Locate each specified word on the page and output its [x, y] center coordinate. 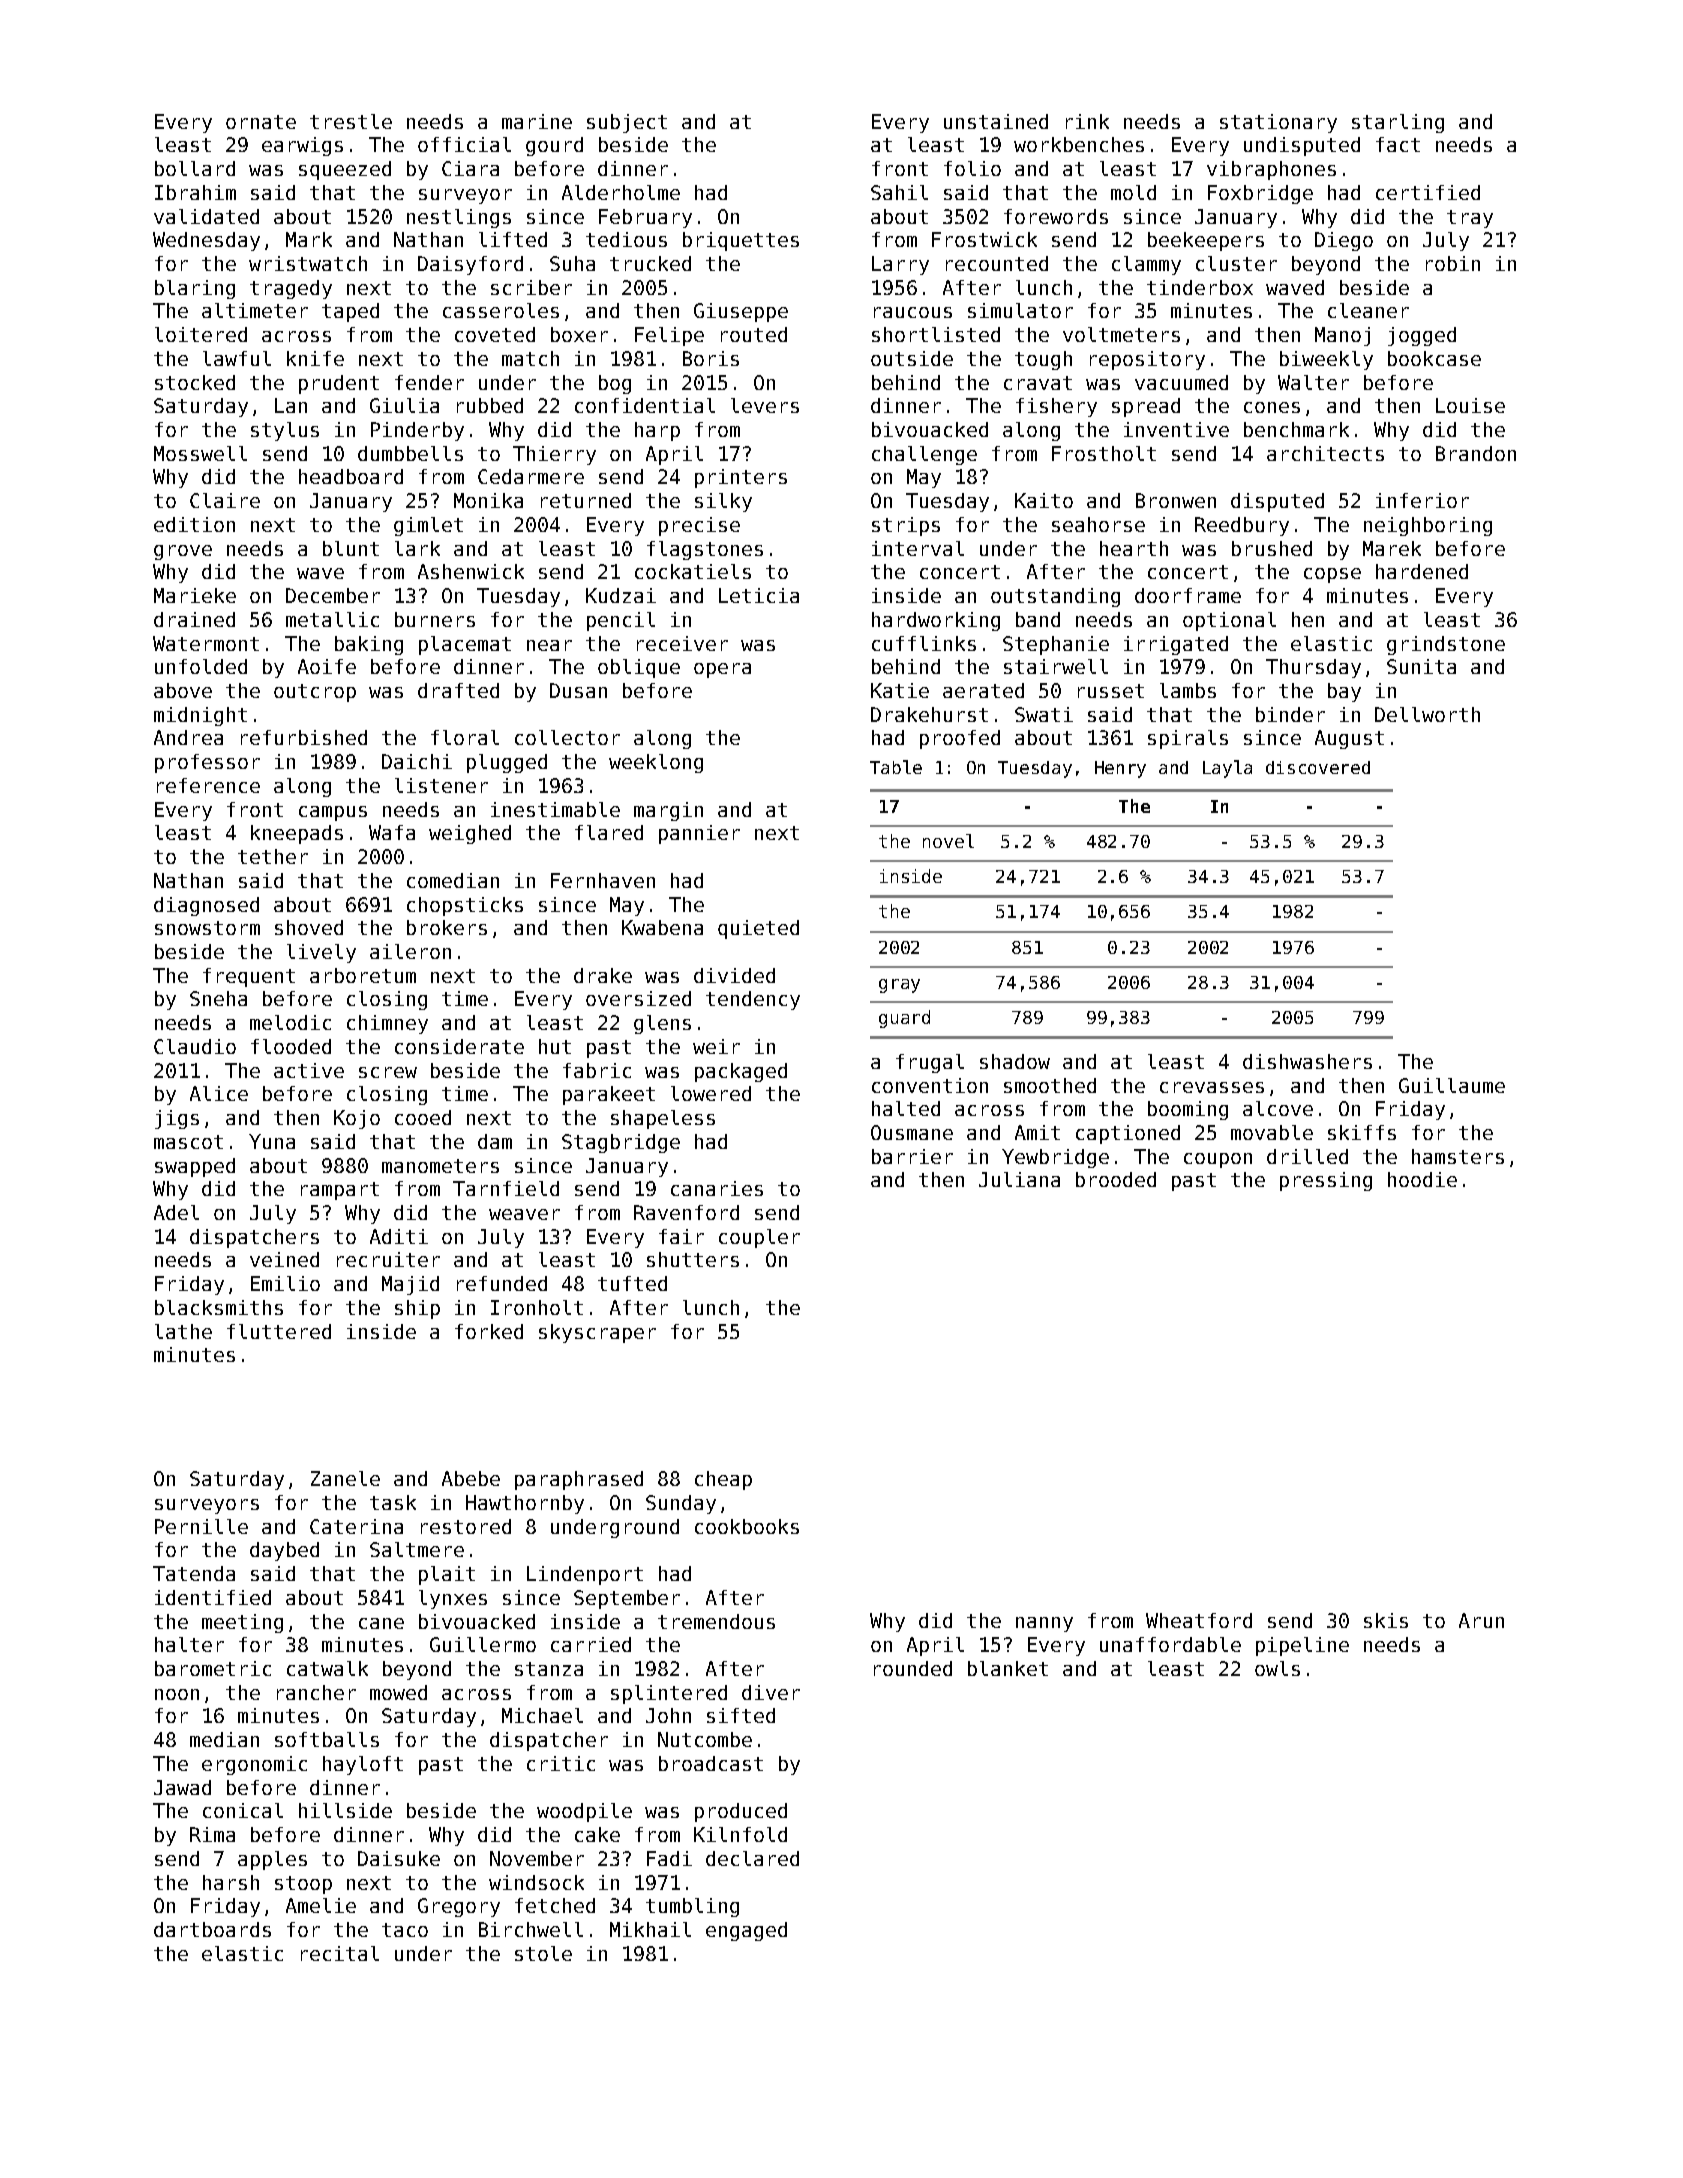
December [333, 595]
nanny [1044, 1624]
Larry [900, 265]
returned [586, 500]
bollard [195, 168]
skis [1386, 1620]
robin [1453, 263]
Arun [1481, 1620]
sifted [741, 1715]
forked [489, 1331]
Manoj [1342, 336]
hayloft [363, 1765]
